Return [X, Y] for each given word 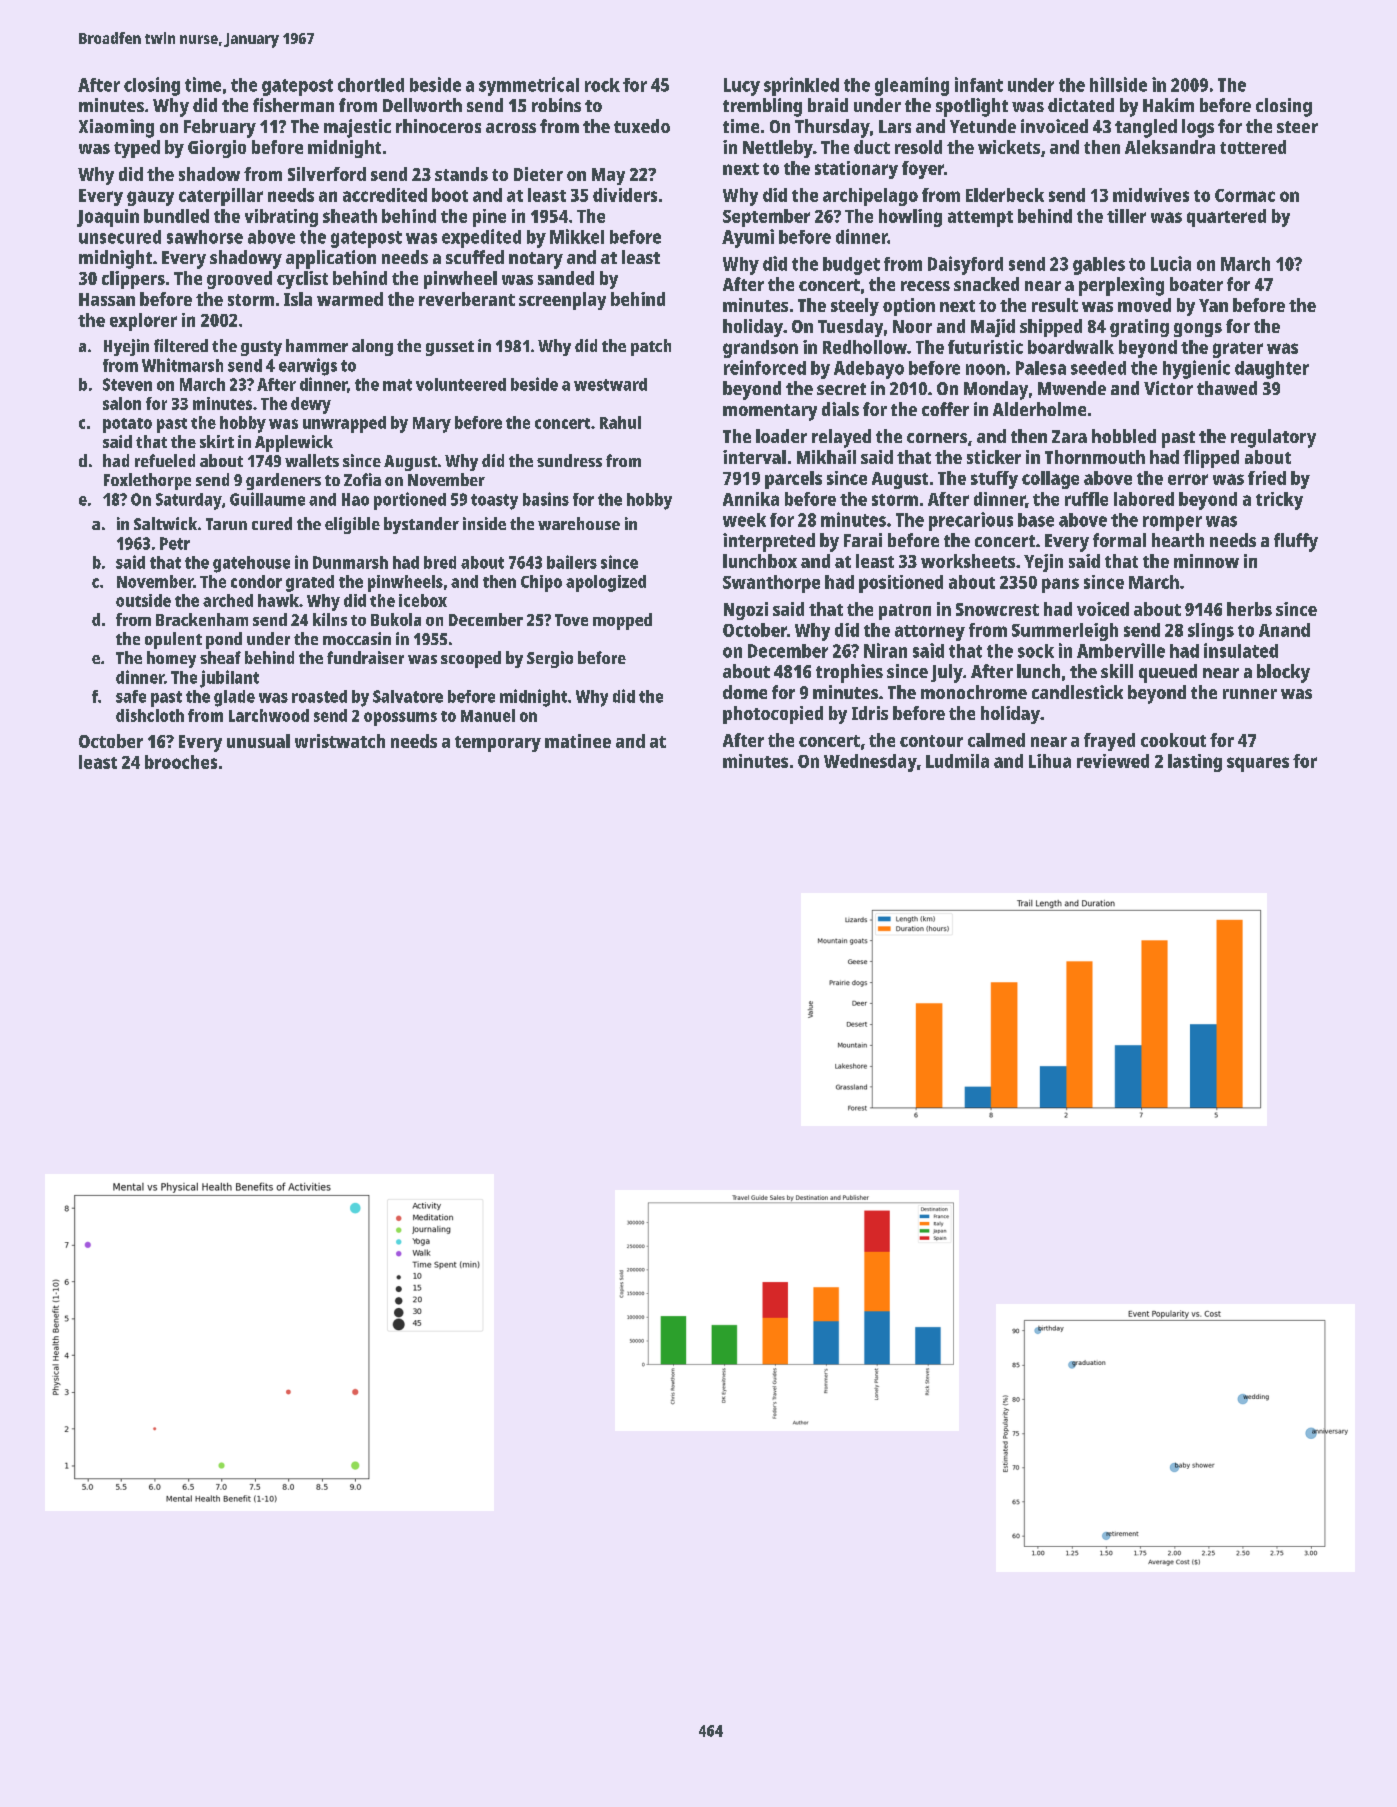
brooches [181, 762]
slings [1211, 632]
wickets [1009, 147]
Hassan [107, 299]
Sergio [550, 659]
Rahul [620, 422]
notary [536, 260]
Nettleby [778, 149]
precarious [971, 521]
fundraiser [365, 657]
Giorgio [217, 149]
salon [122, 403]
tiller [1126, 216]
